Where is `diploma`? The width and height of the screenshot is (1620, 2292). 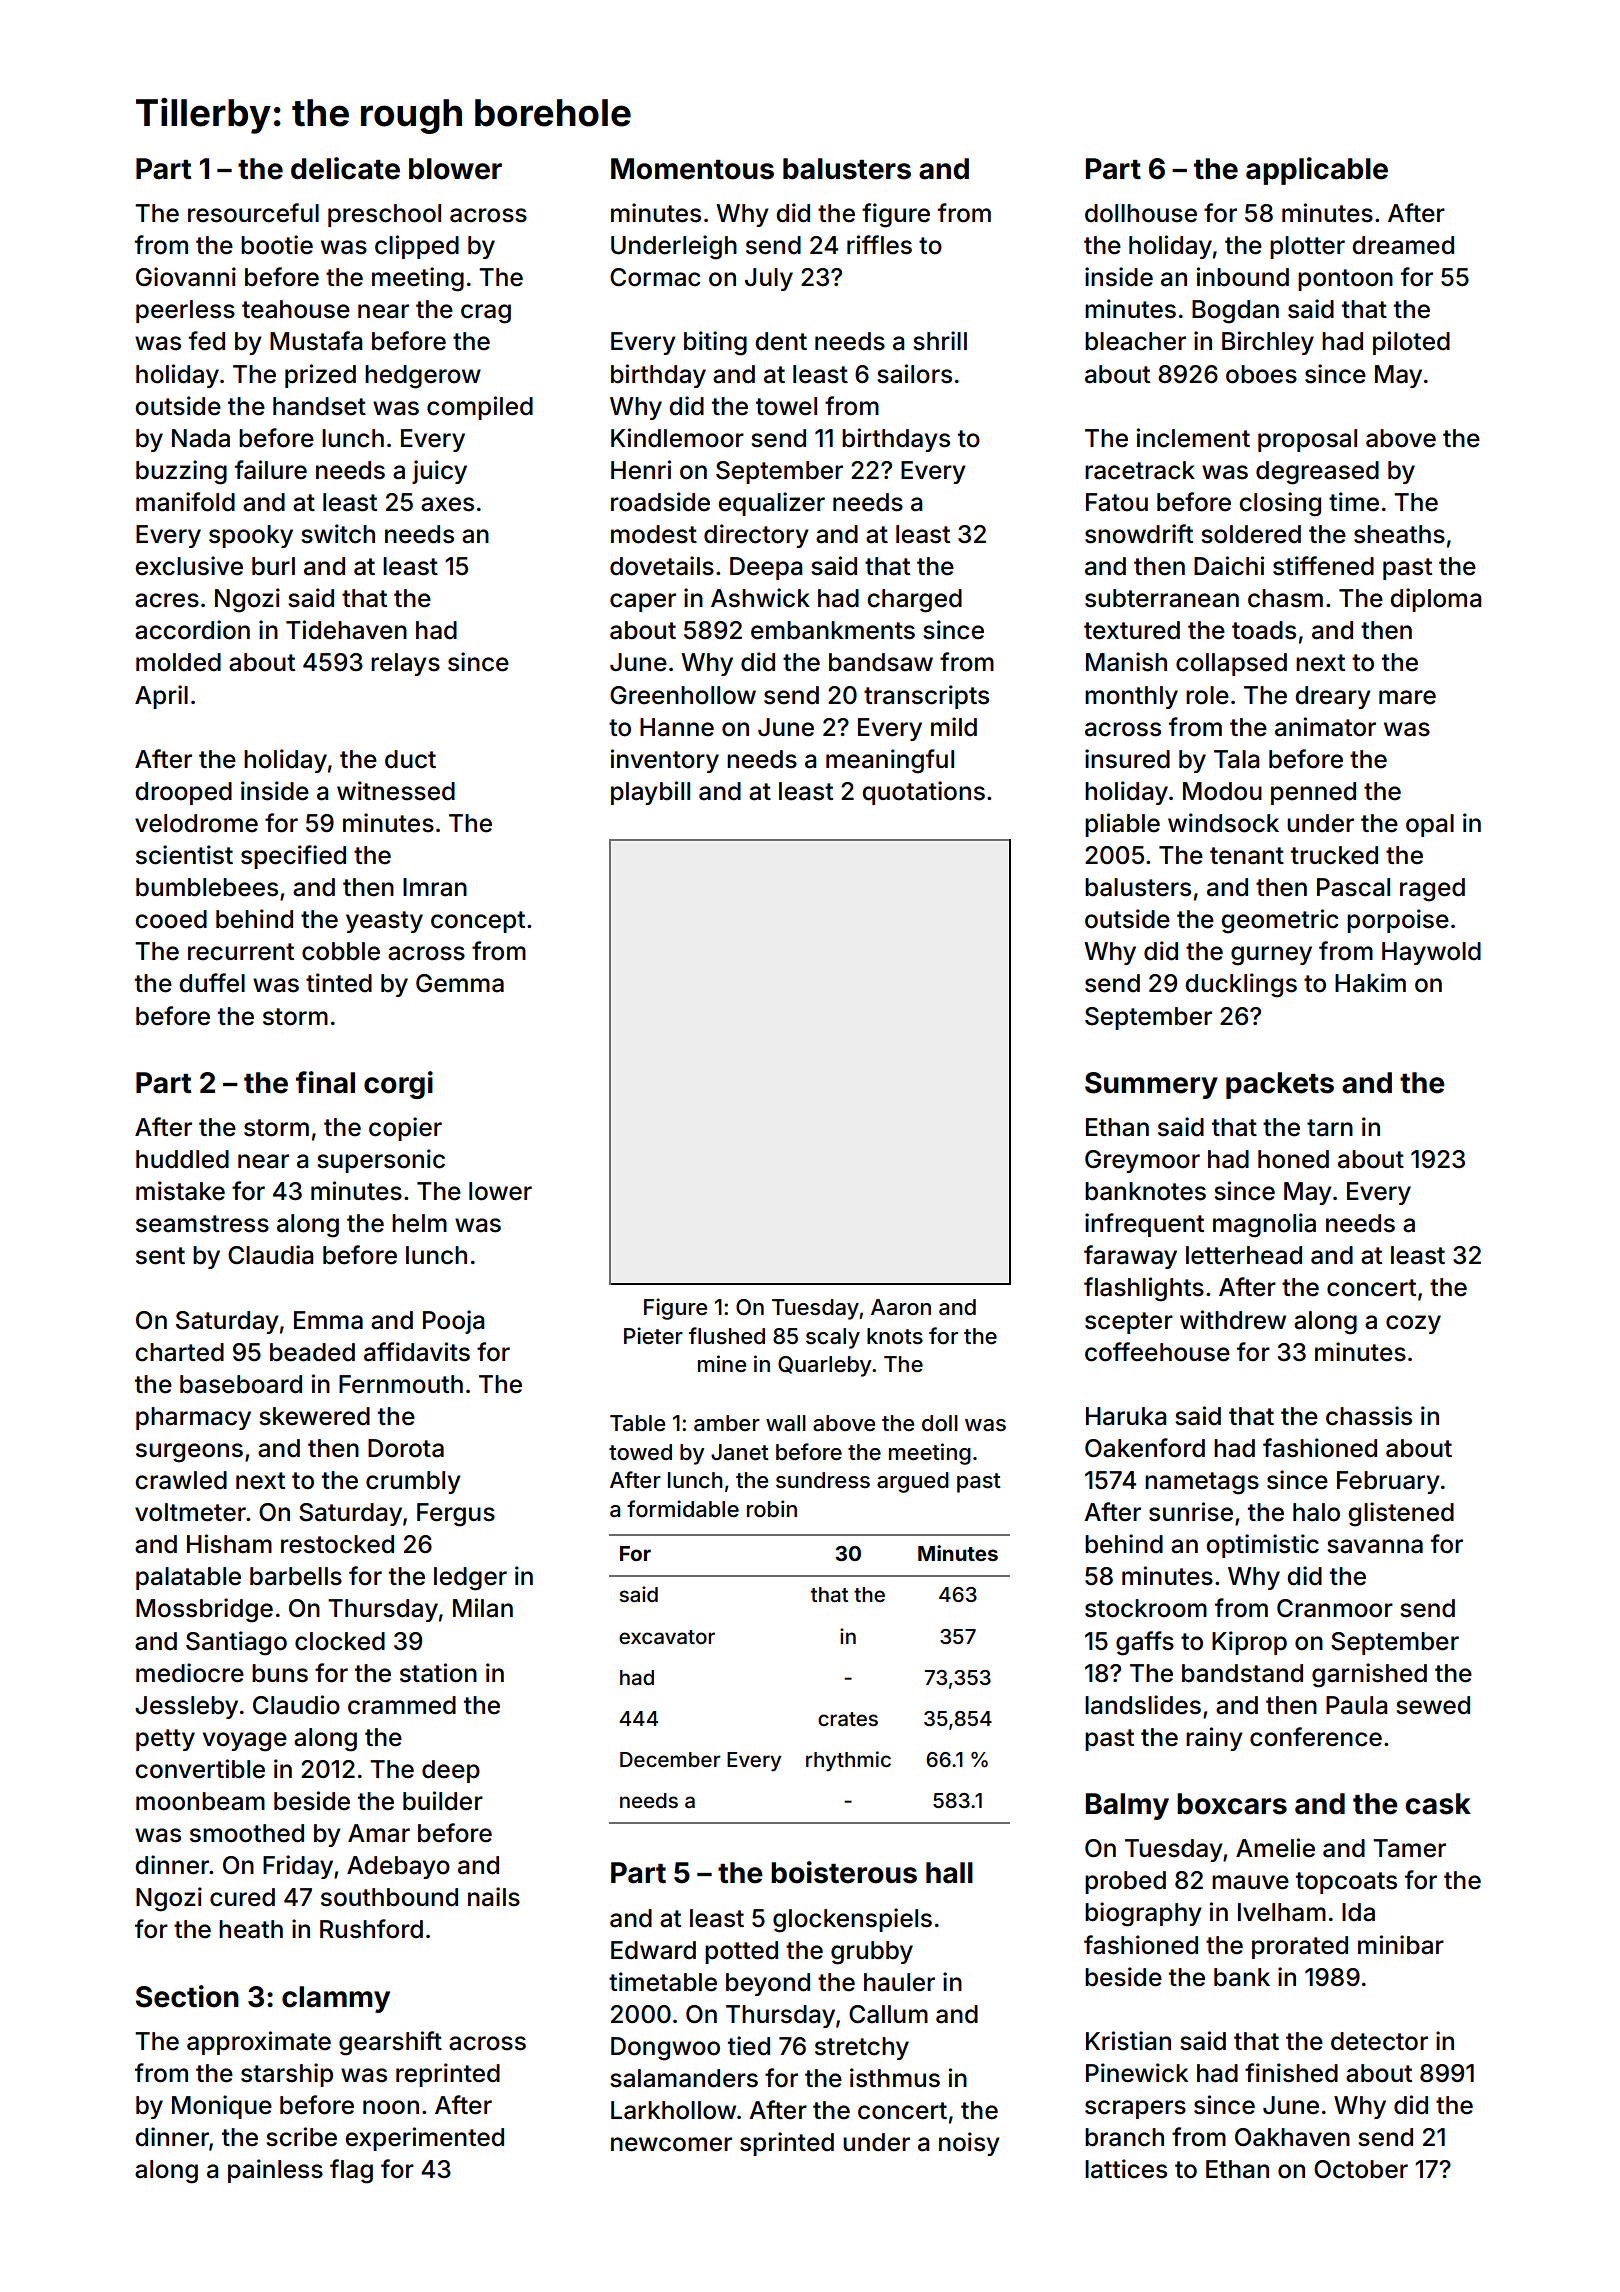
diploma is located at coordinates (1435, 600).
